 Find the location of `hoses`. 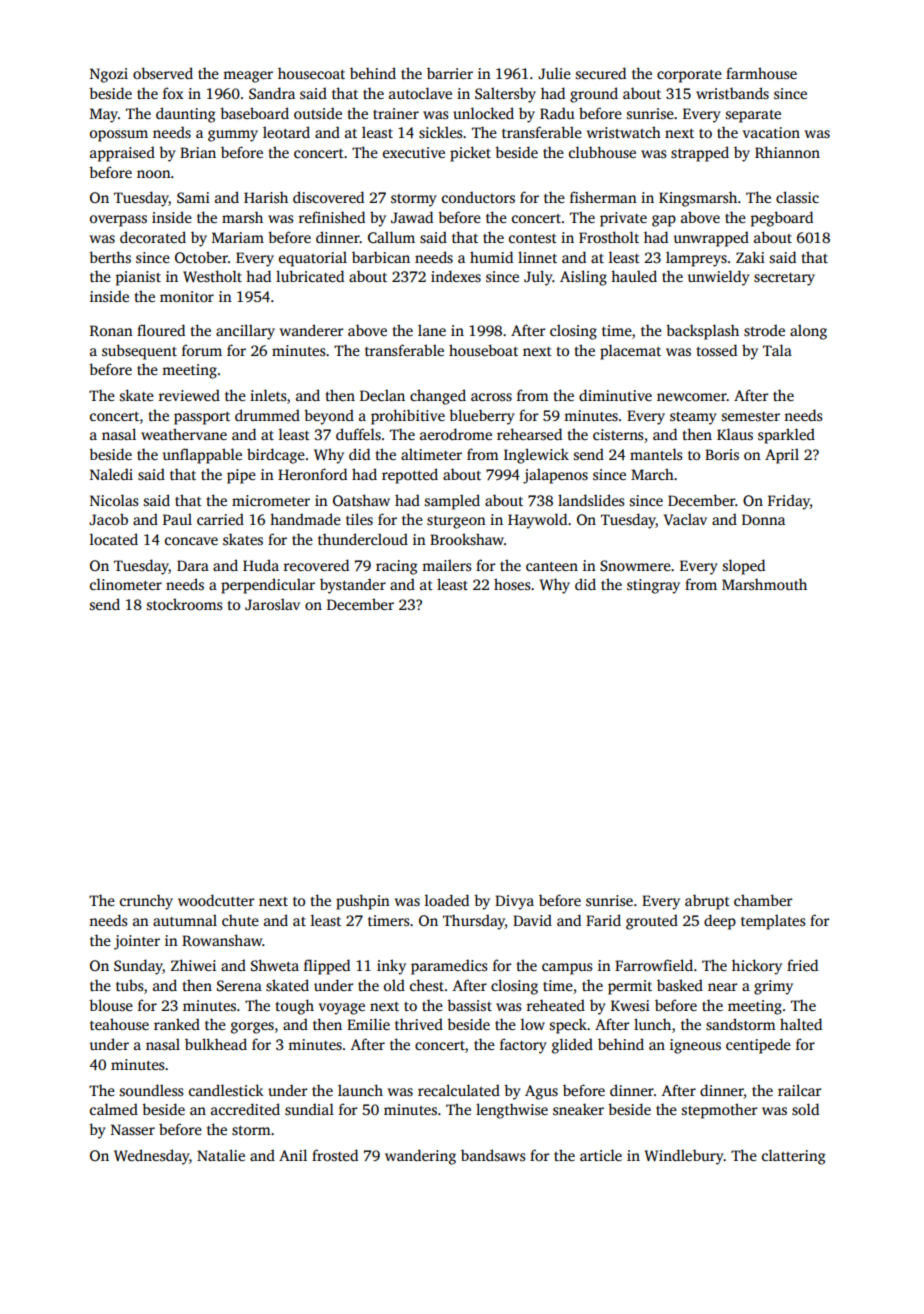

hoses is located at coordinates (512, 584).
